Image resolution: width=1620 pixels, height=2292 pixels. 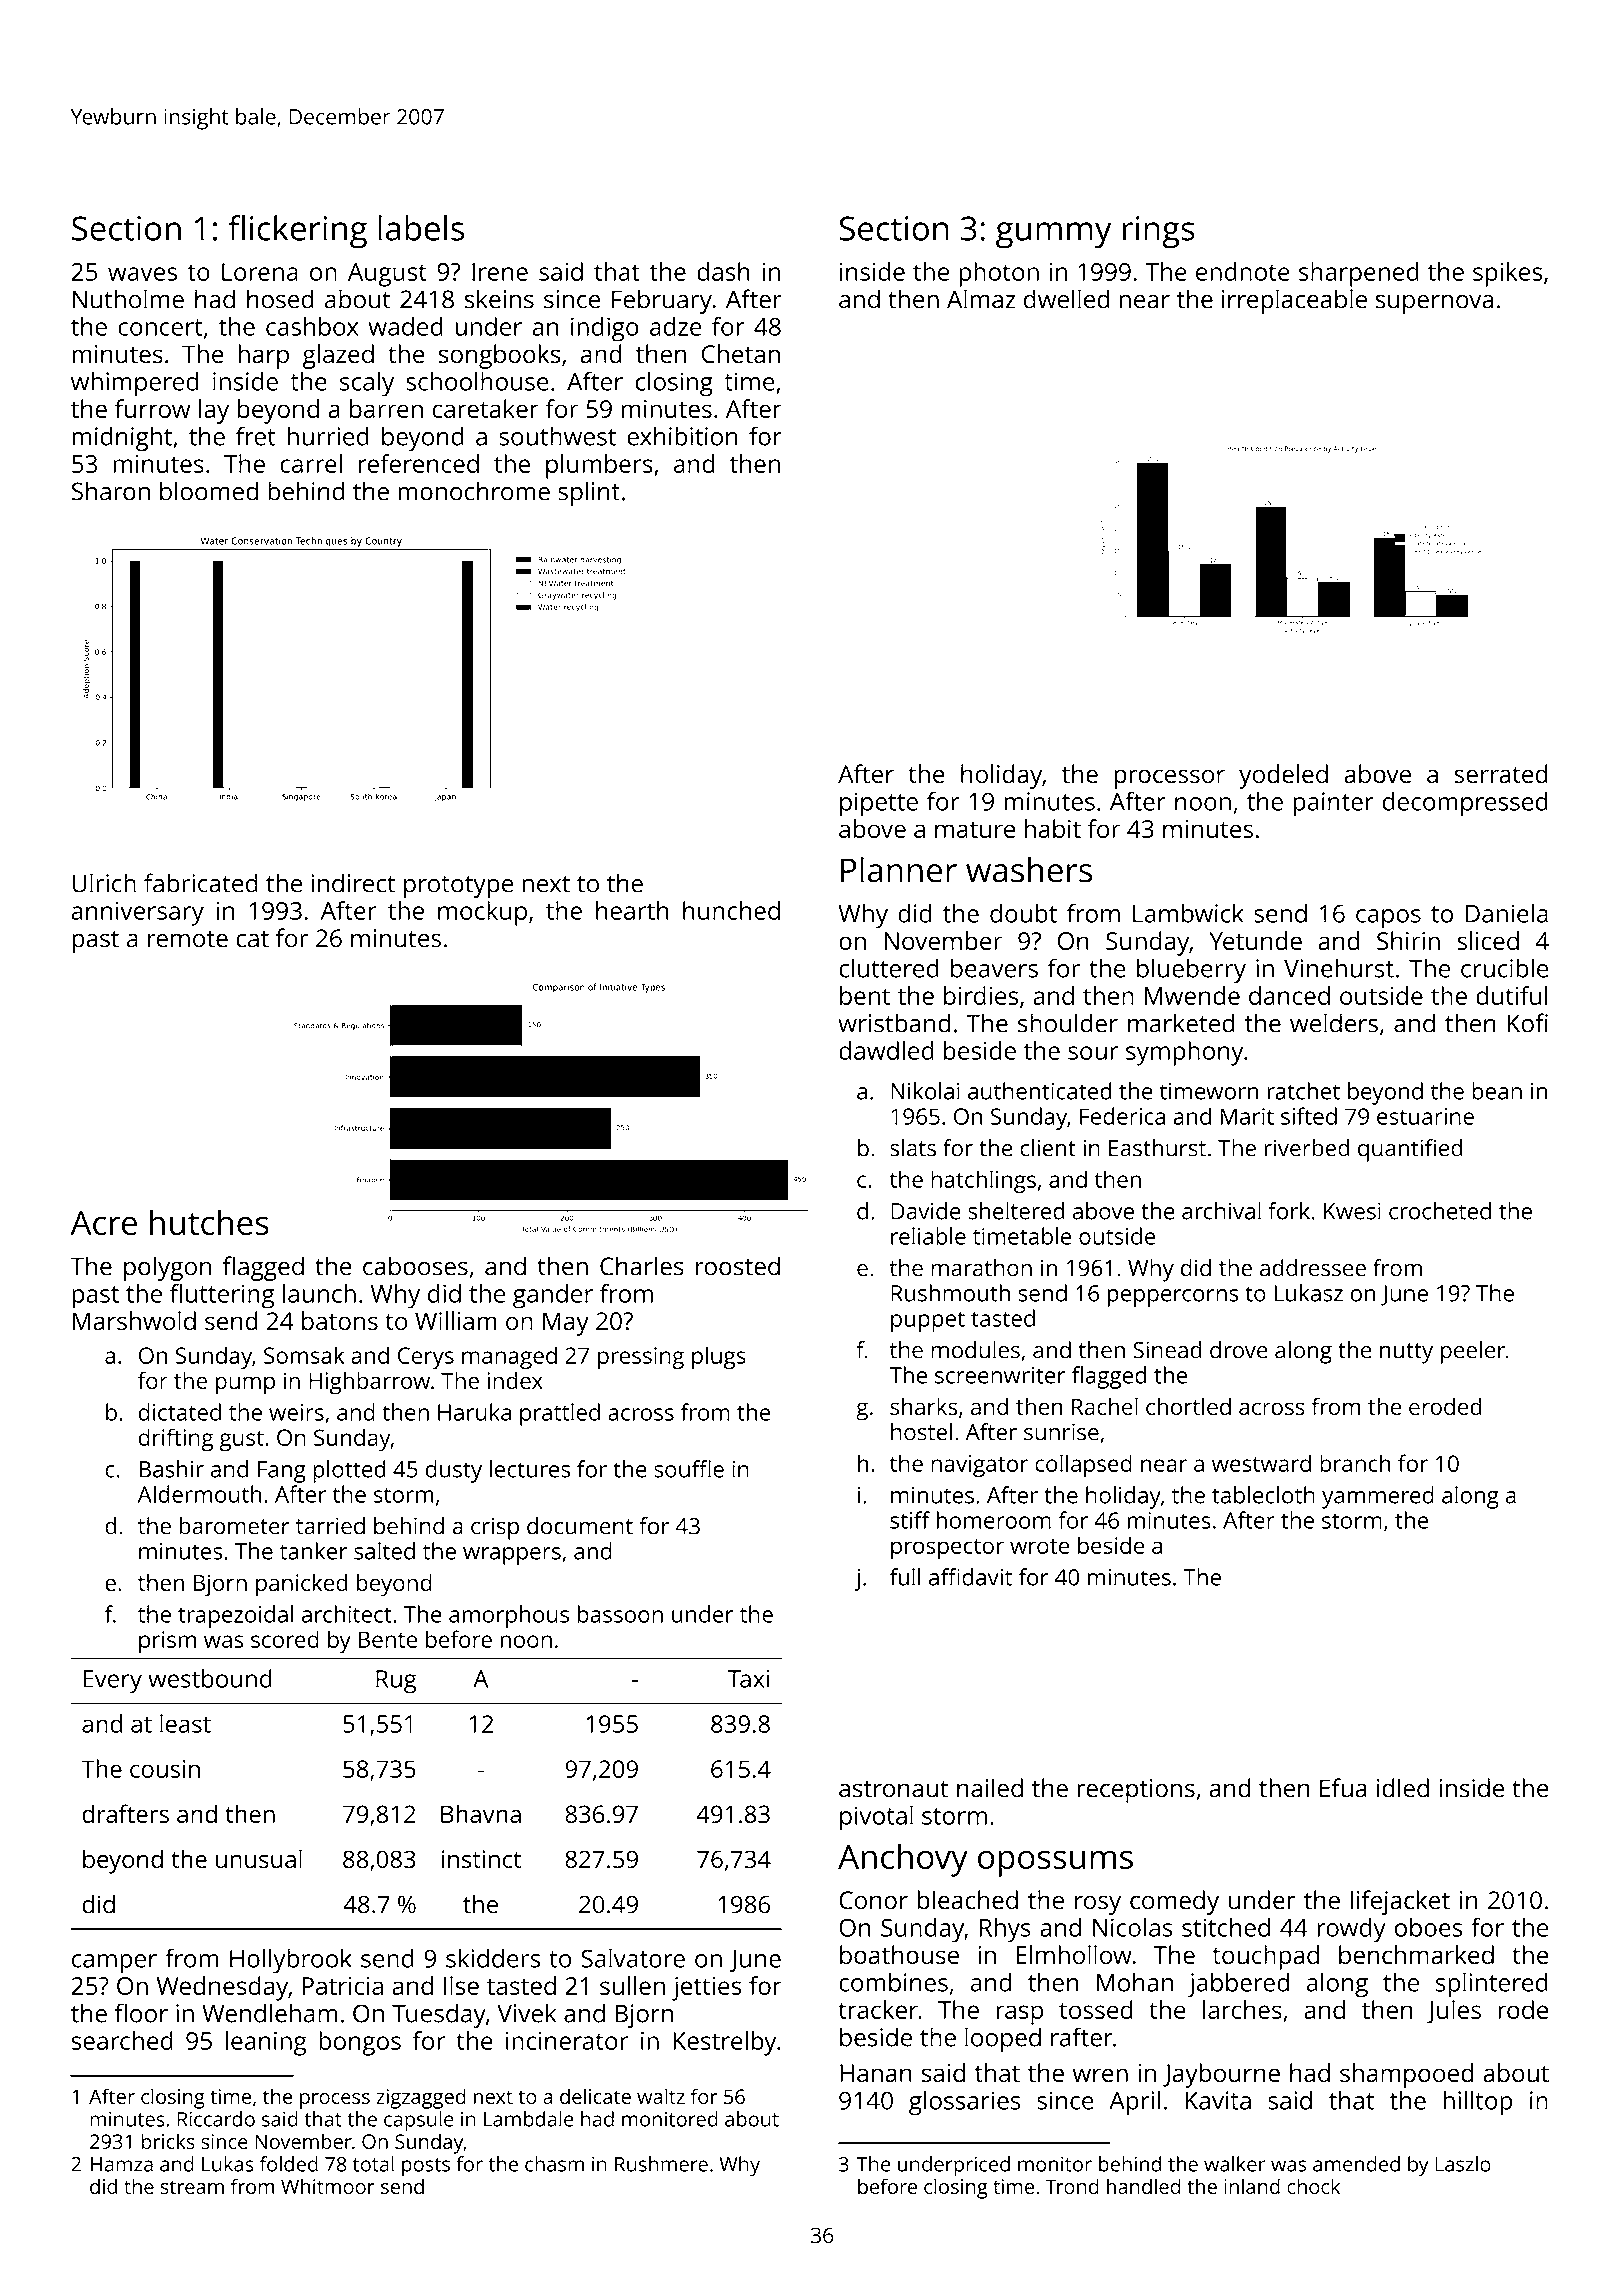 I want to click on stream, so click(x=192, y=2187).
